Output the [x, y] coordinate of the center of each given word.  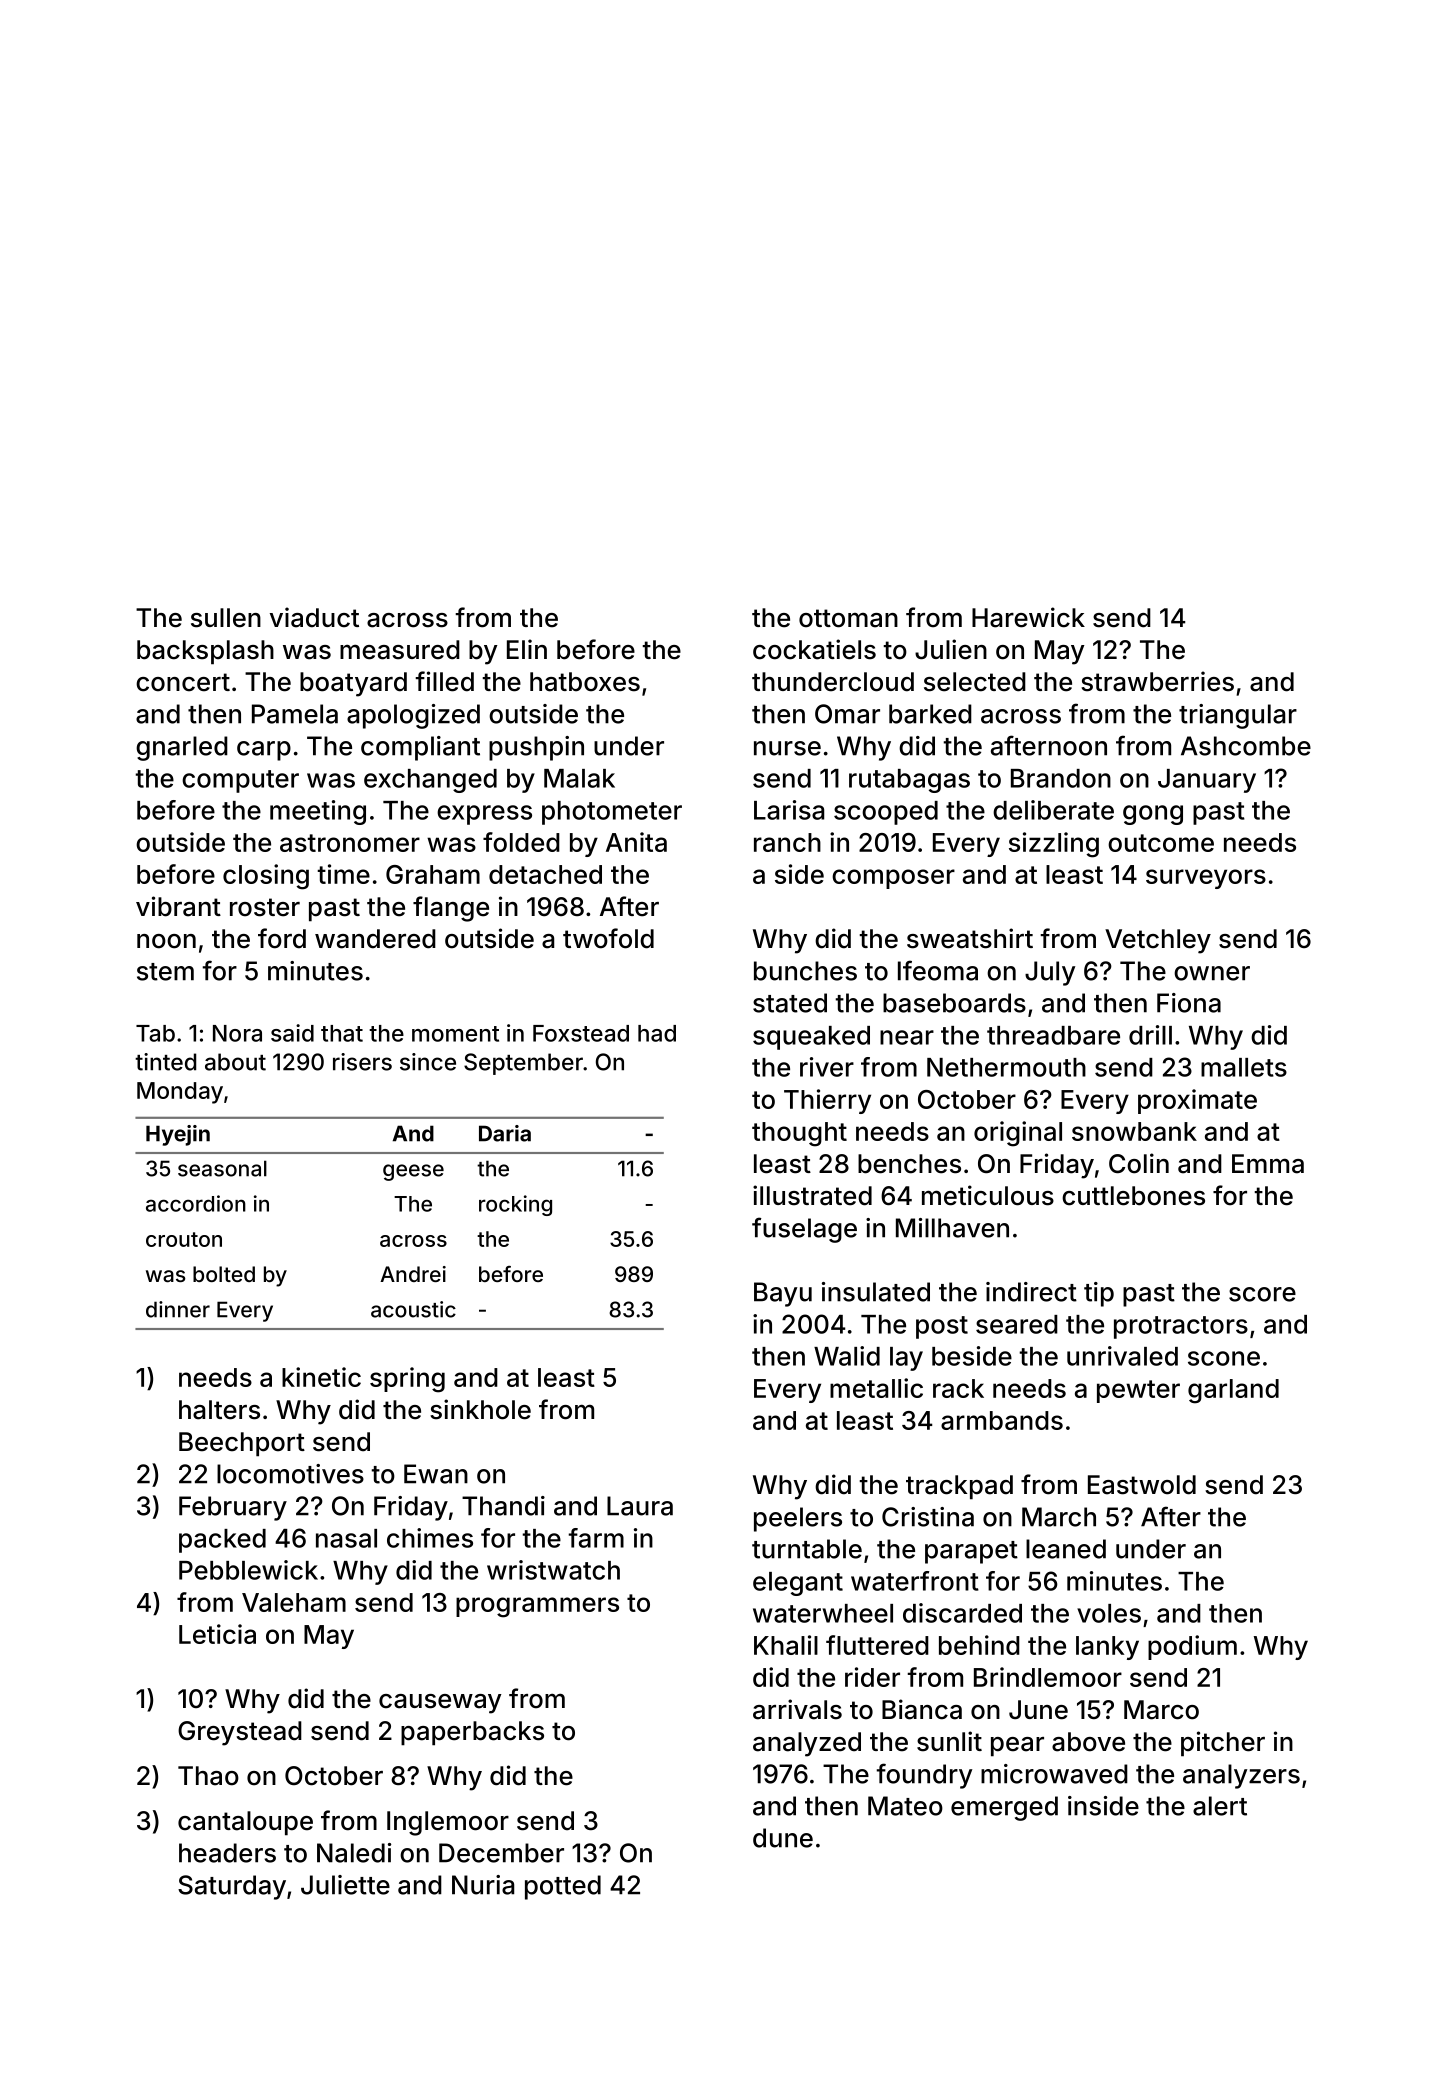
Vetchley [1158, 941]
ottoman [848, 618]
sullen [226, 618]
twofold [608, 938]
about [235, 1062]
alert [1220, 1806]
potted [563, 1887]
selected [975, 682]
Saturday [232, 1887]
